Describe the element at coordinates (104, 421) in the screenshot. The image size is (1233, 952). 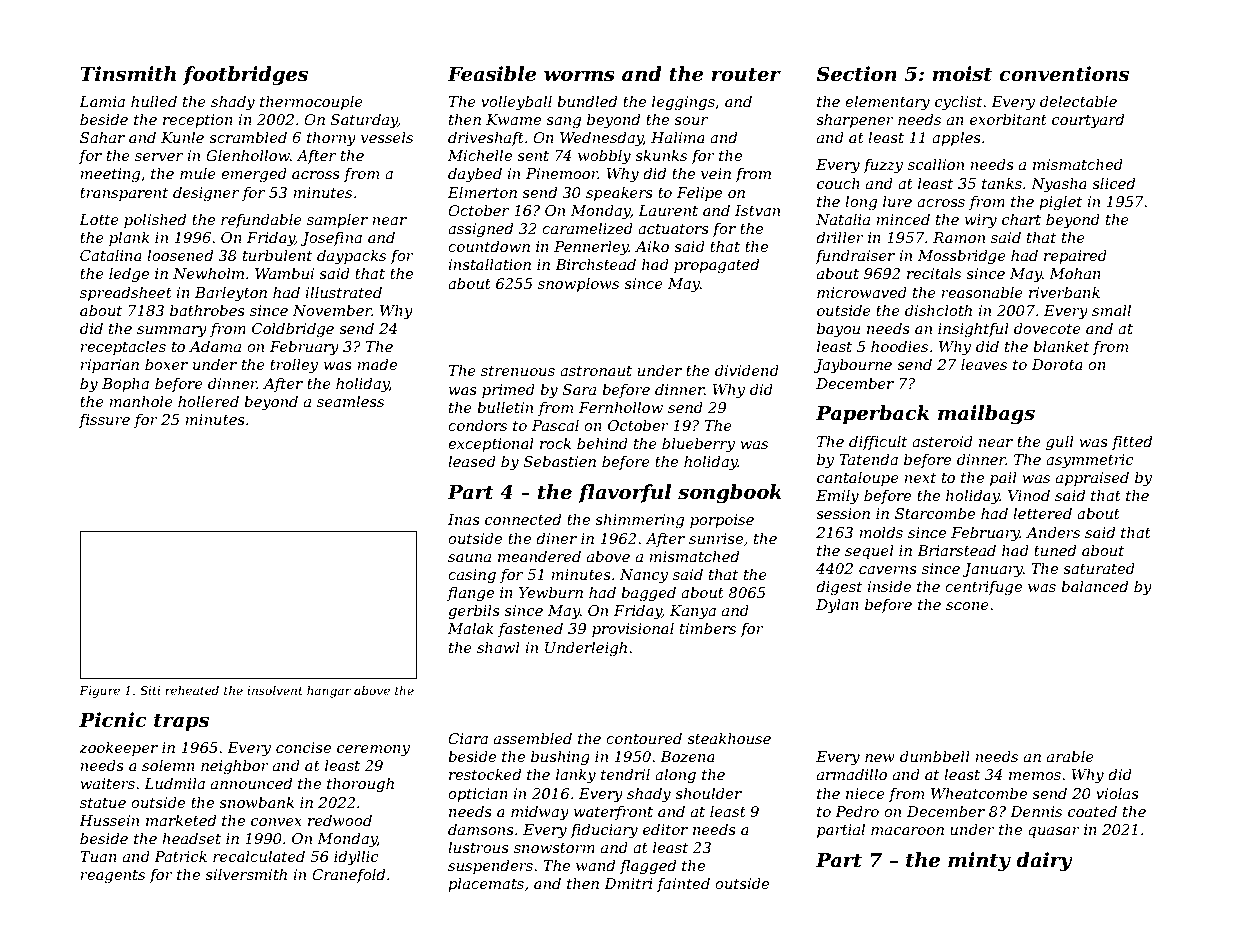
I see `fissure` at that location.
